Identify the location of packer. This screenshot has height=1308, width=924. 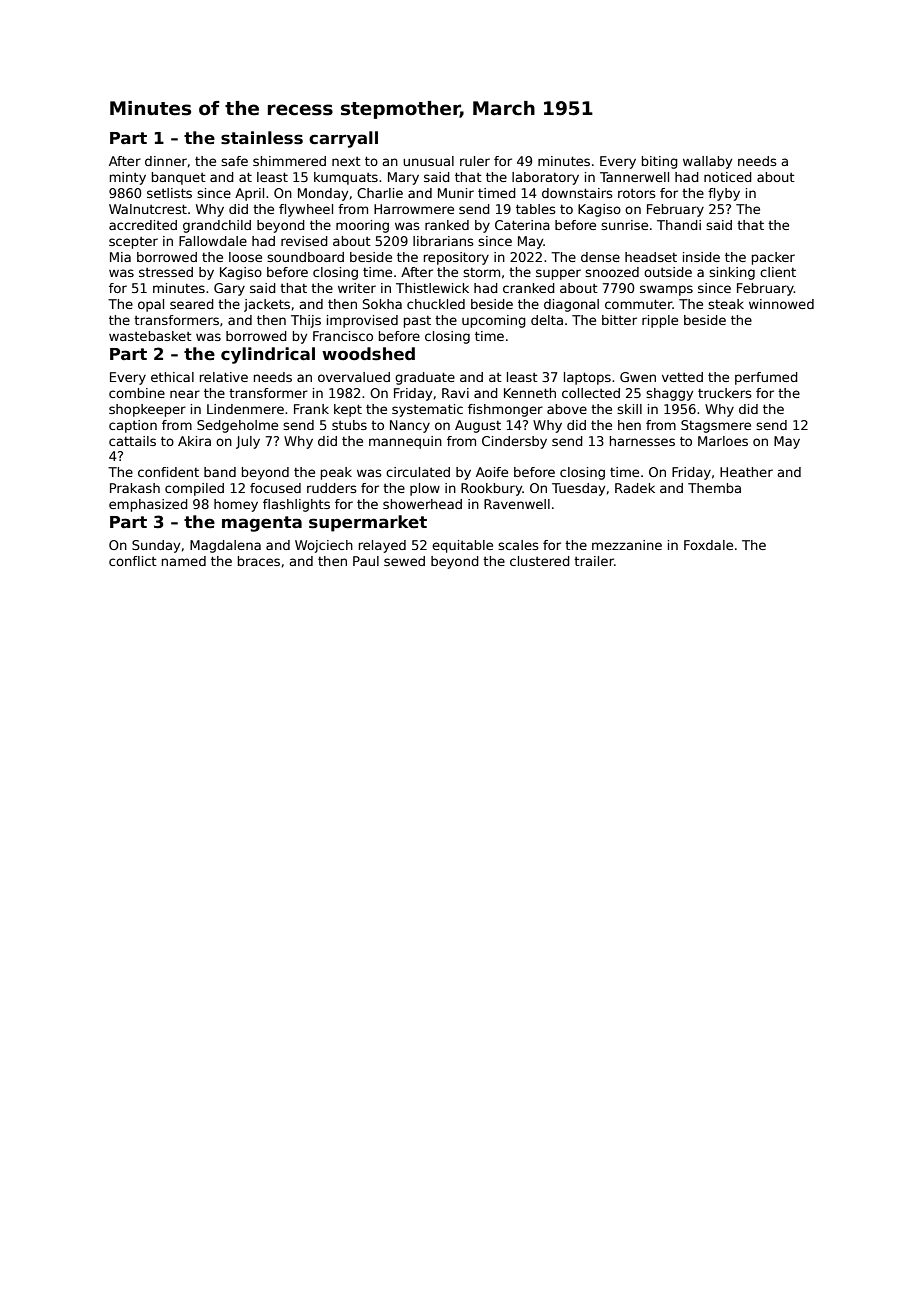
(773, 258).
